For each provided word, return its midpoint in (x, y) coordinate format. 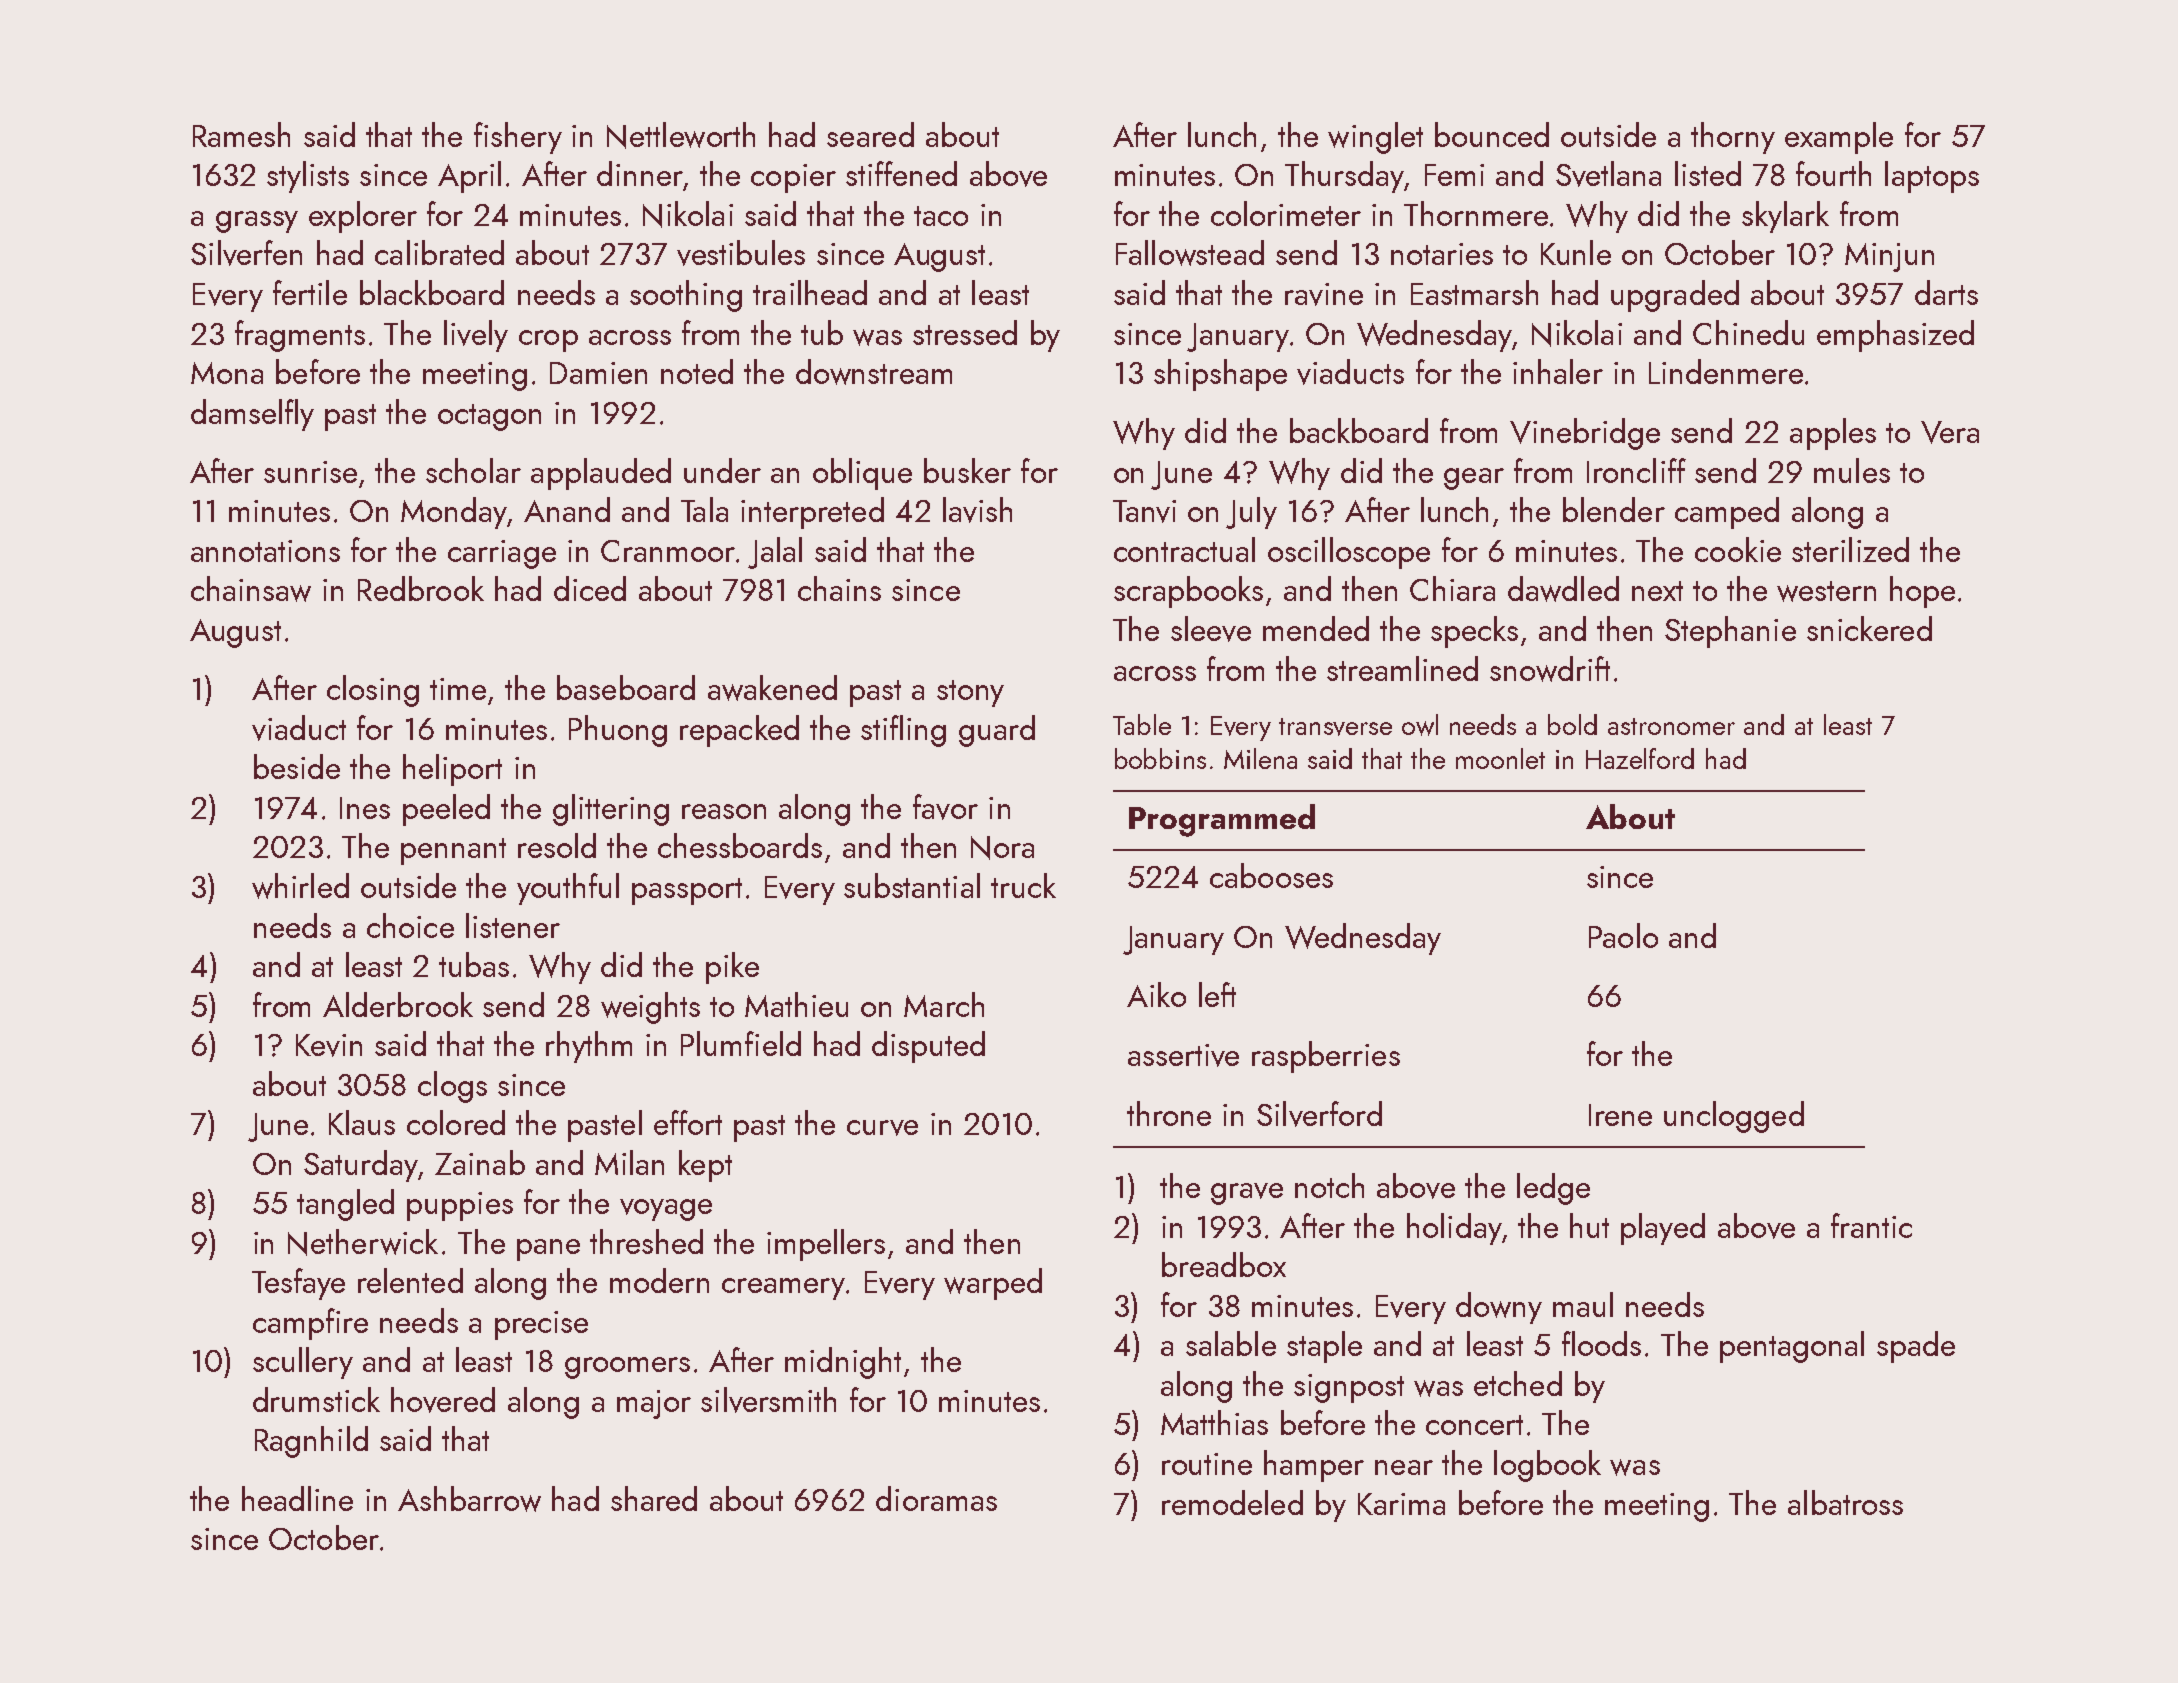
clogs (452, 1087)
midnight (843, 1363)
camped (1727, 513)
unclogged (1734, 1117)
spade (1916, 1347)
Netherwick (363, 1242)
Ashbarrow (469, 1499)
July (1251, 513)
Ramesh (241, 134)
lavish (977, 510)
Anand (567, 509)
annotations (265, 551)
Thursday (1344, 177)
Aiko (1156, 994)
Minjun (1889, 257)
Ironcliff (1636, 470)
